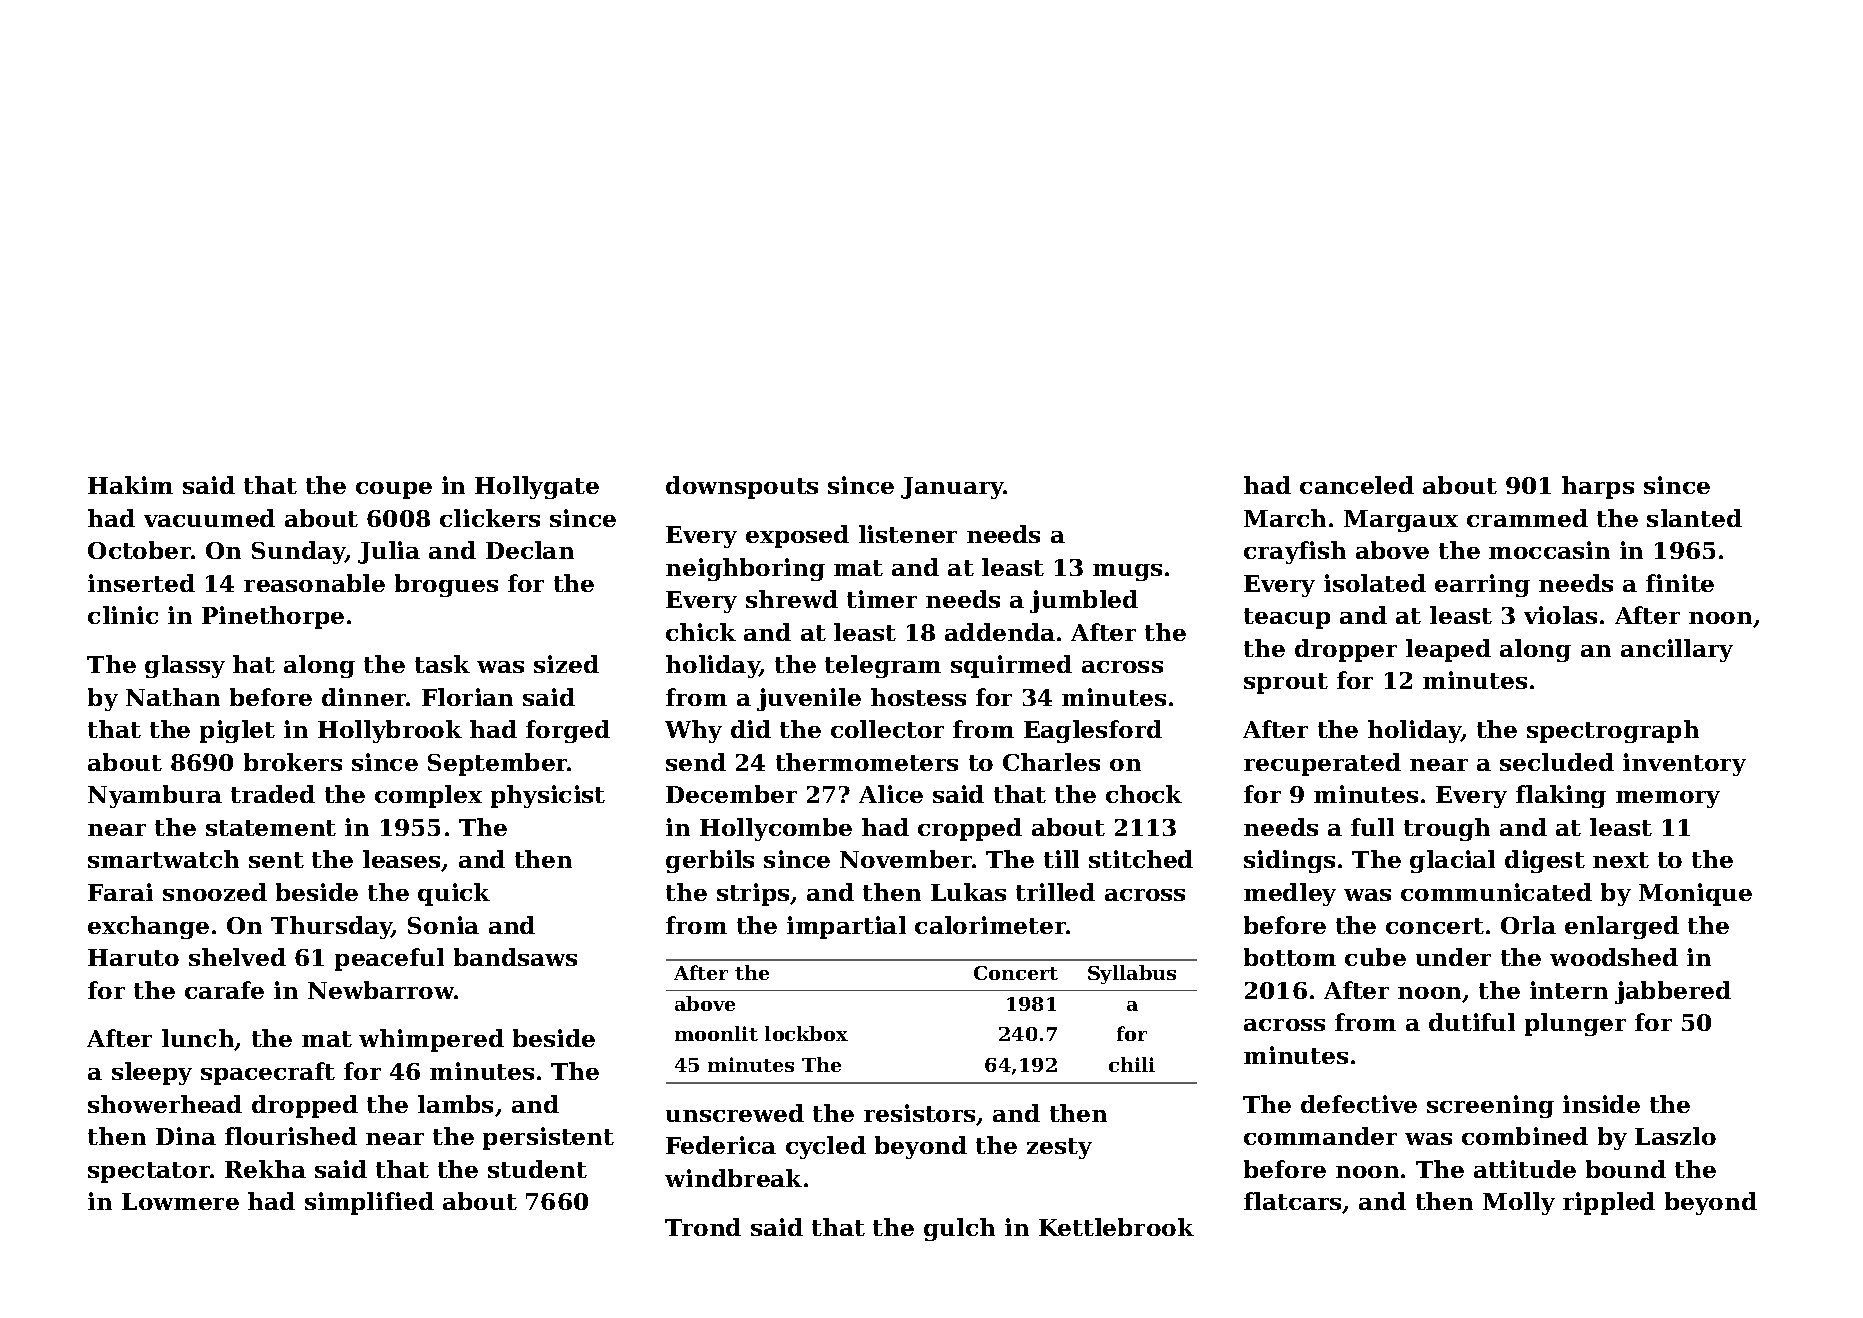 The width and height of the screenshot is (1863, 1318). Describe the element at coordinates (806, 1033) in the screenshot. I see `lockbox` at that location.
